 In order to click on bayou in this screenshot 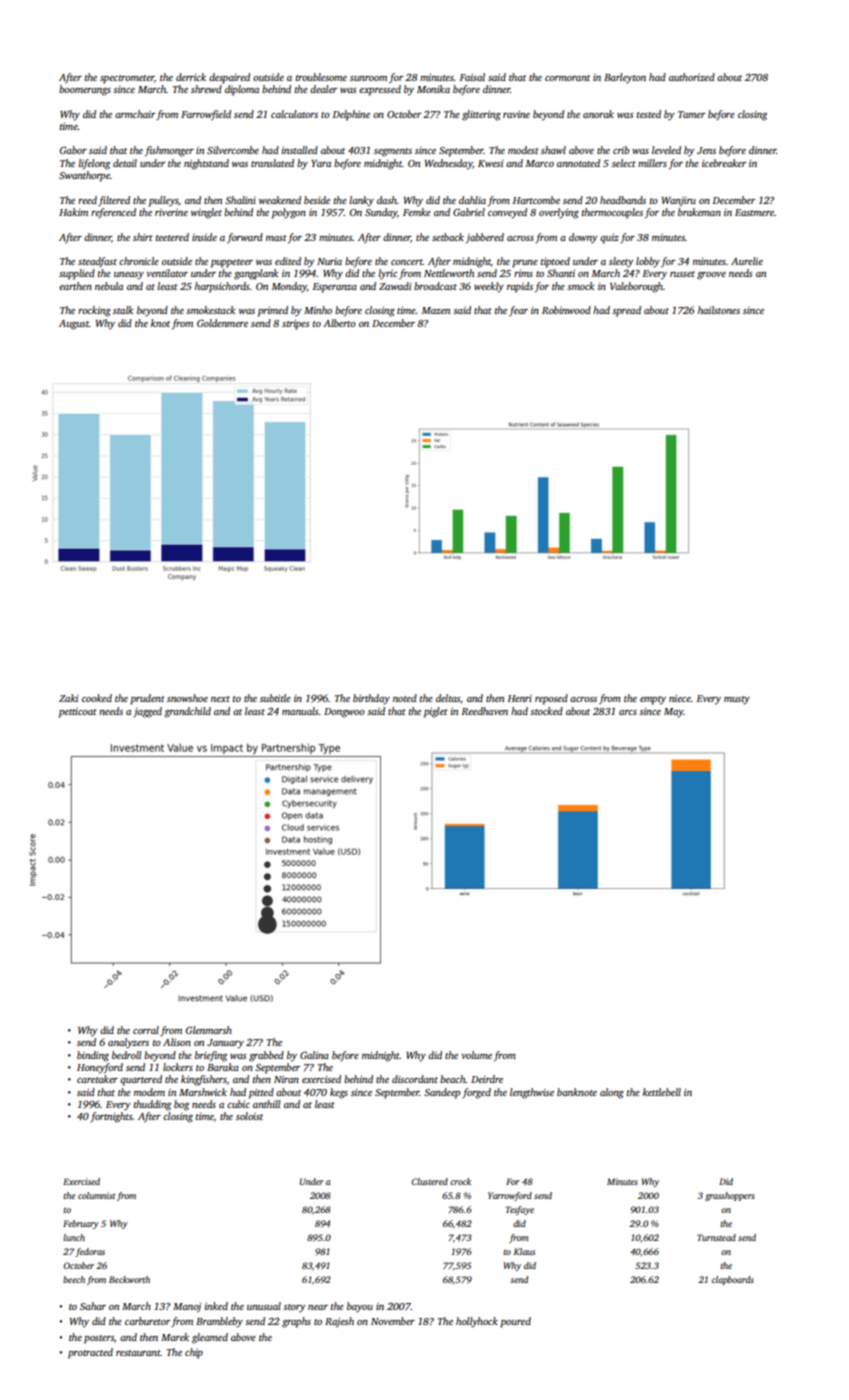, I will do `click(360, 1307)`.
